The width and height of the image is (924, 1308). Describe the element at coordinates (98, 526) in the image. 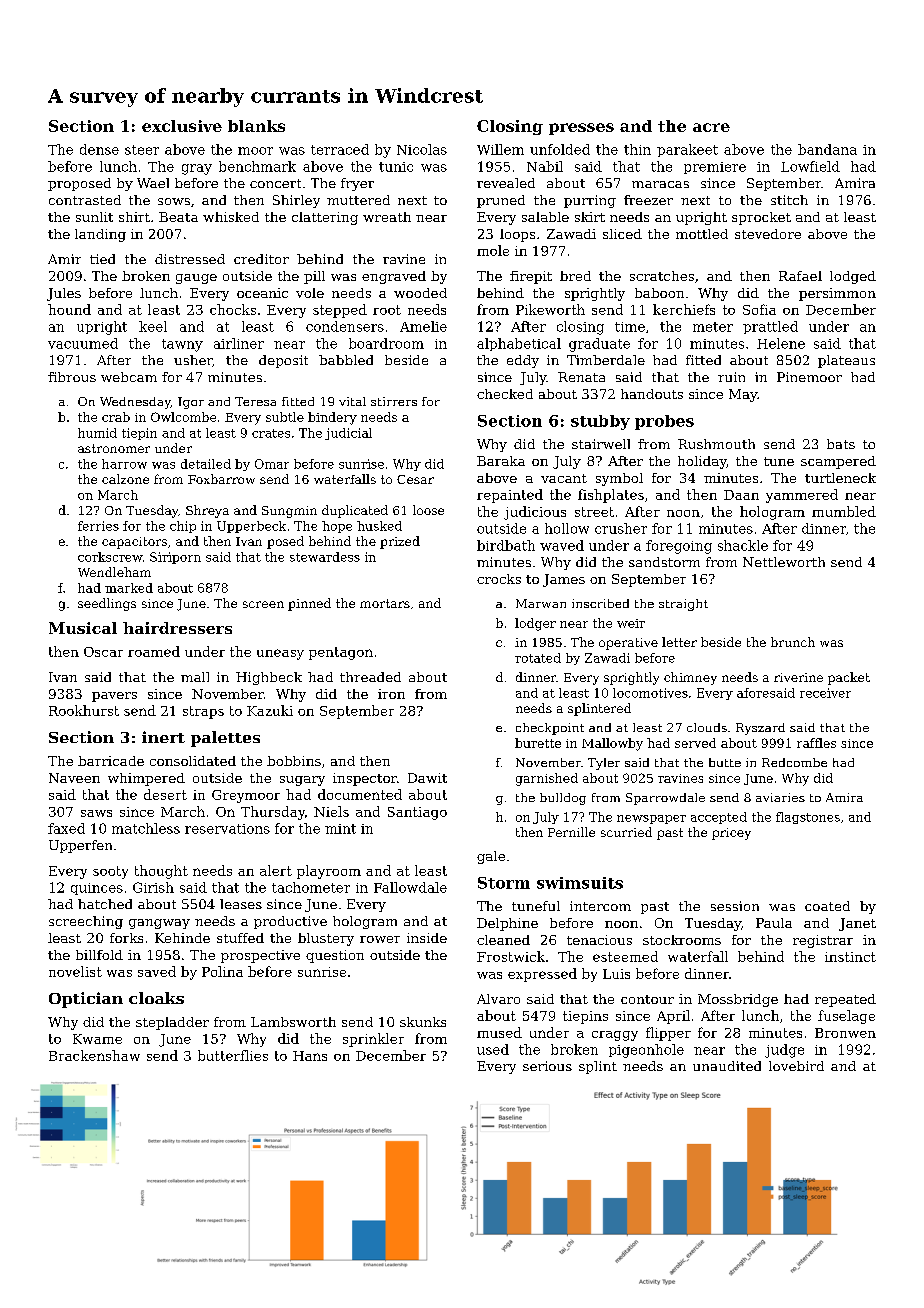

I see `ferries` at that location.
